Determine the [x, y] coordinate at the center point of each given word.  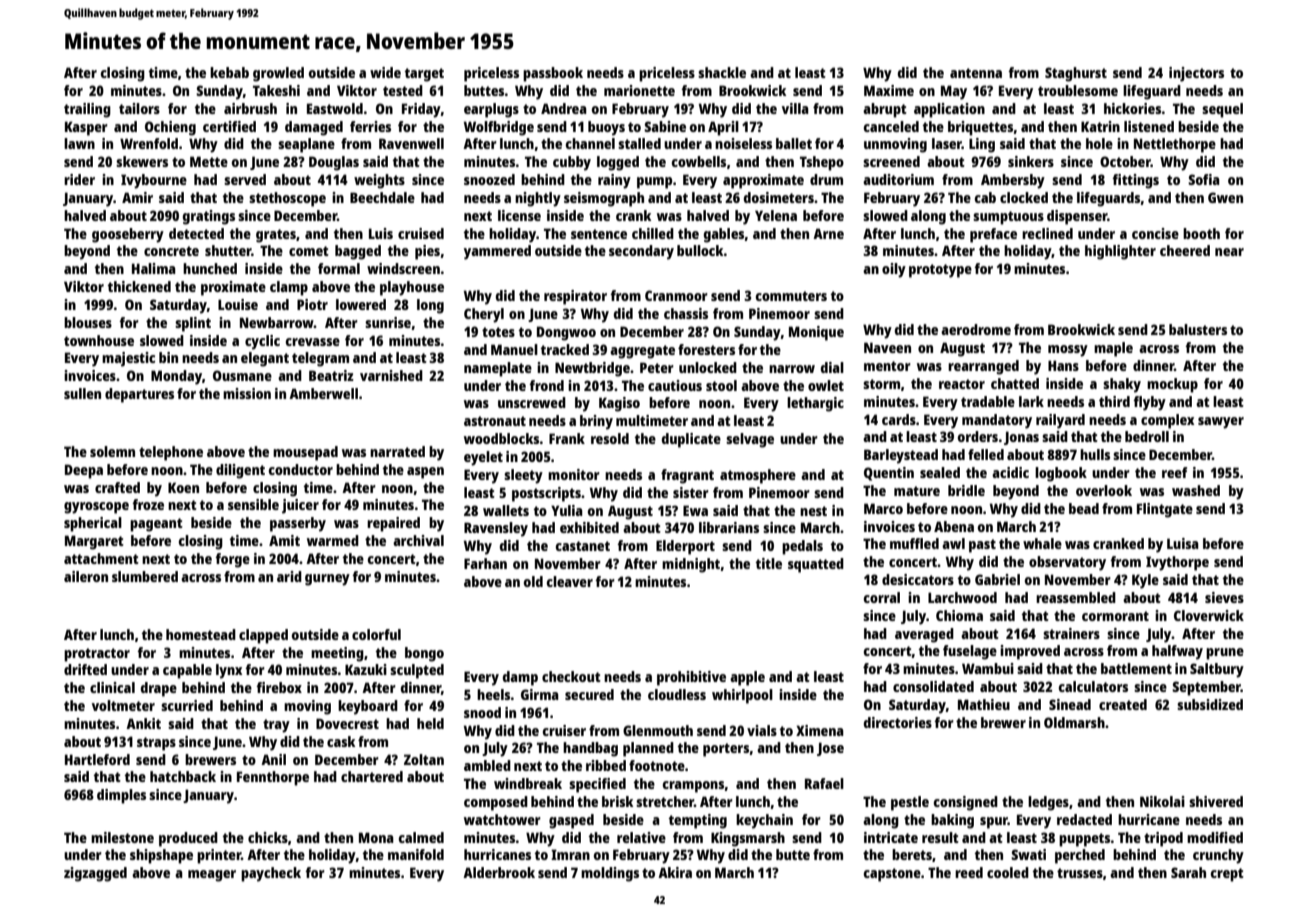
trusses [1080, 873]
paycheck [271, 874]
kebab [229, 72]
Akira [675, 872]
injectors [1196, 74]
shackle [722, 72]
